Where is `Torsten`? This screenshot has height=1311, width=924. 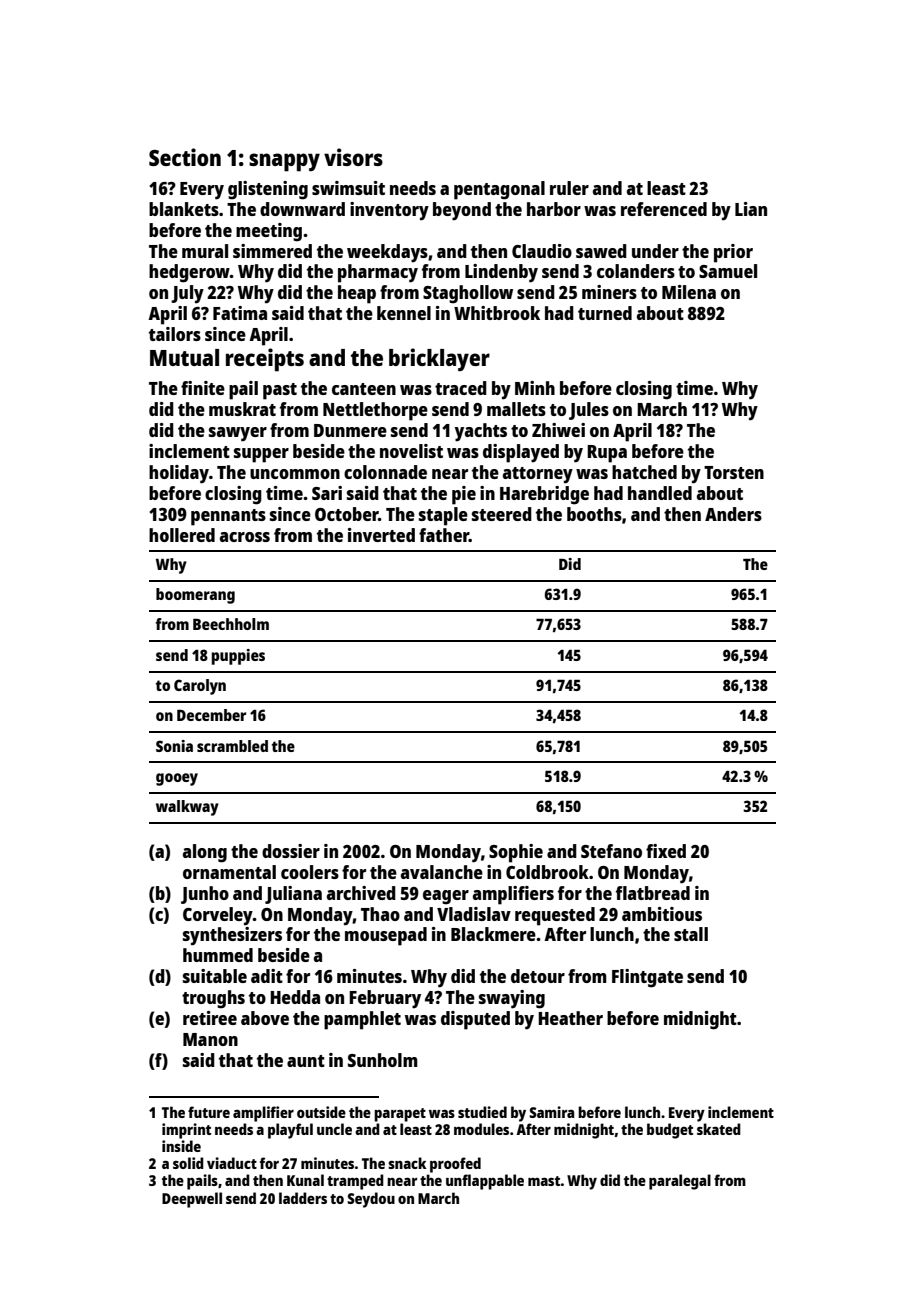 Torsten is located at coordinates (734, 472).
